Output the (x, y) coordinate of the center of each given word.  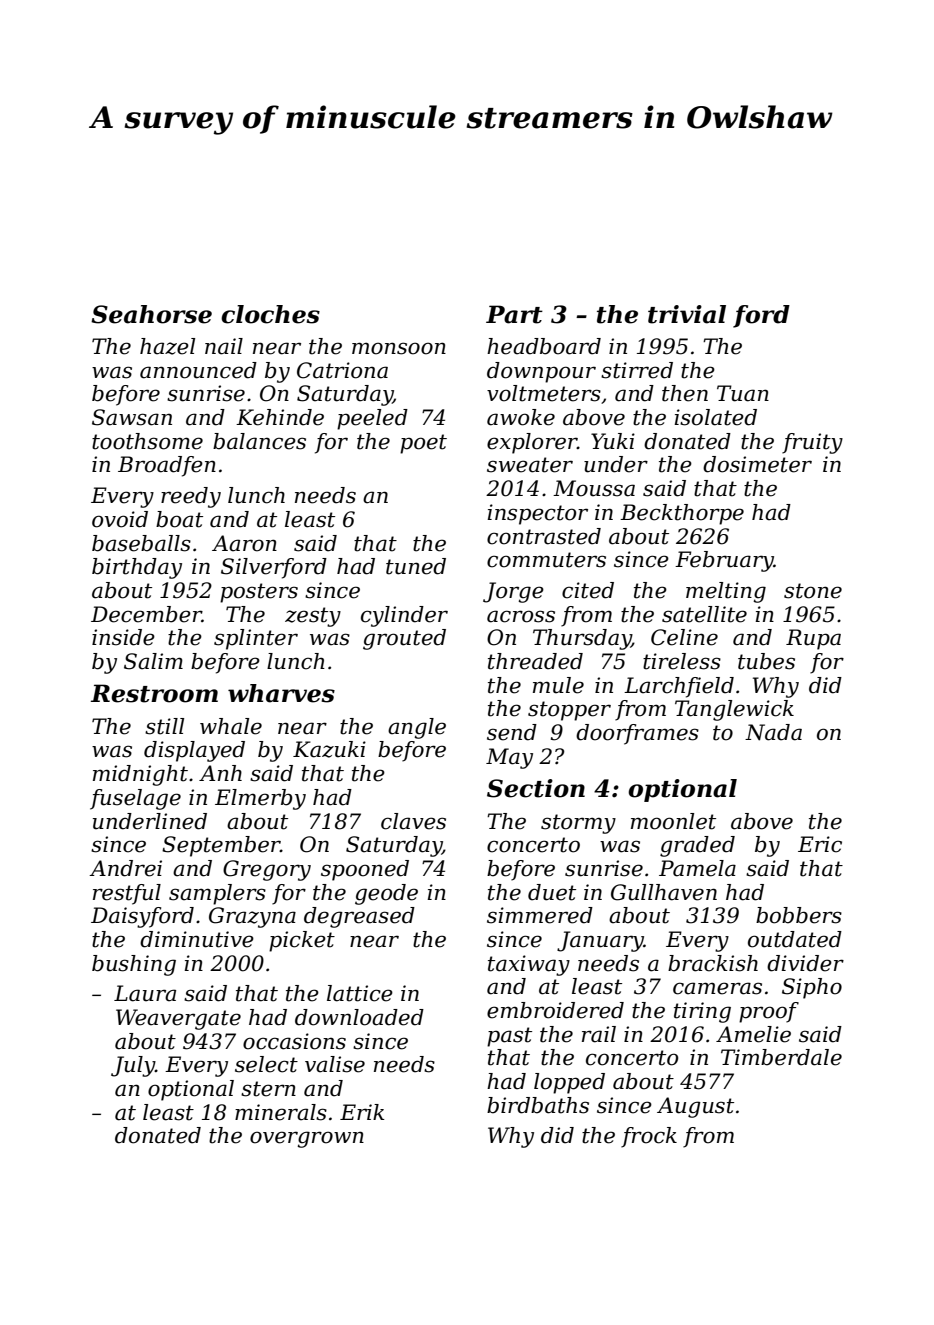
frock (649, 1137)
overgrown (307, 1139)
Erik (362, 1112)
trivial (687, 314)
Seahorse (151, 314)
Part (514, 314)
